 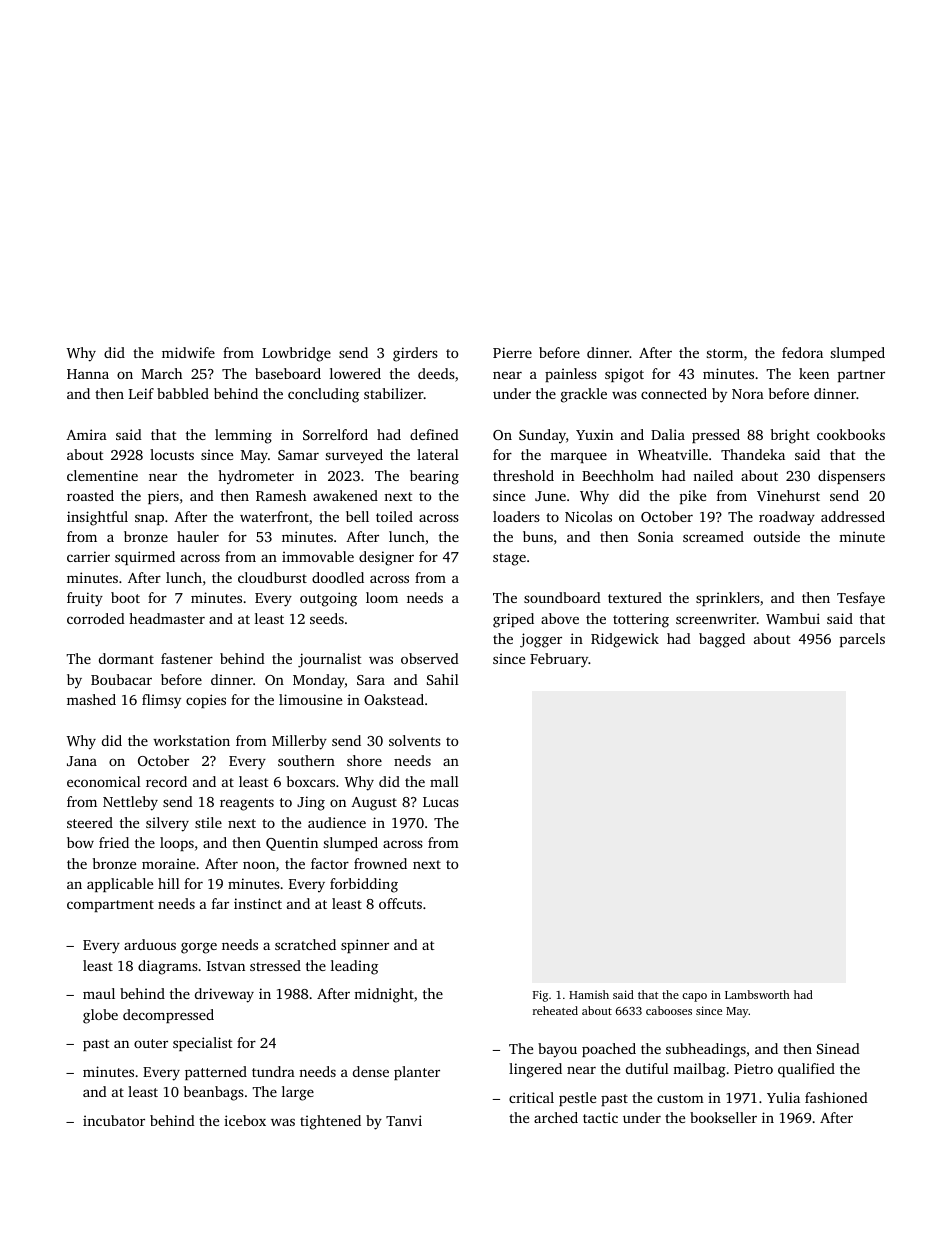 What do you see at coordinates (862, 640) in the image?
I see `parcels` at bounding box center [862, 640].
